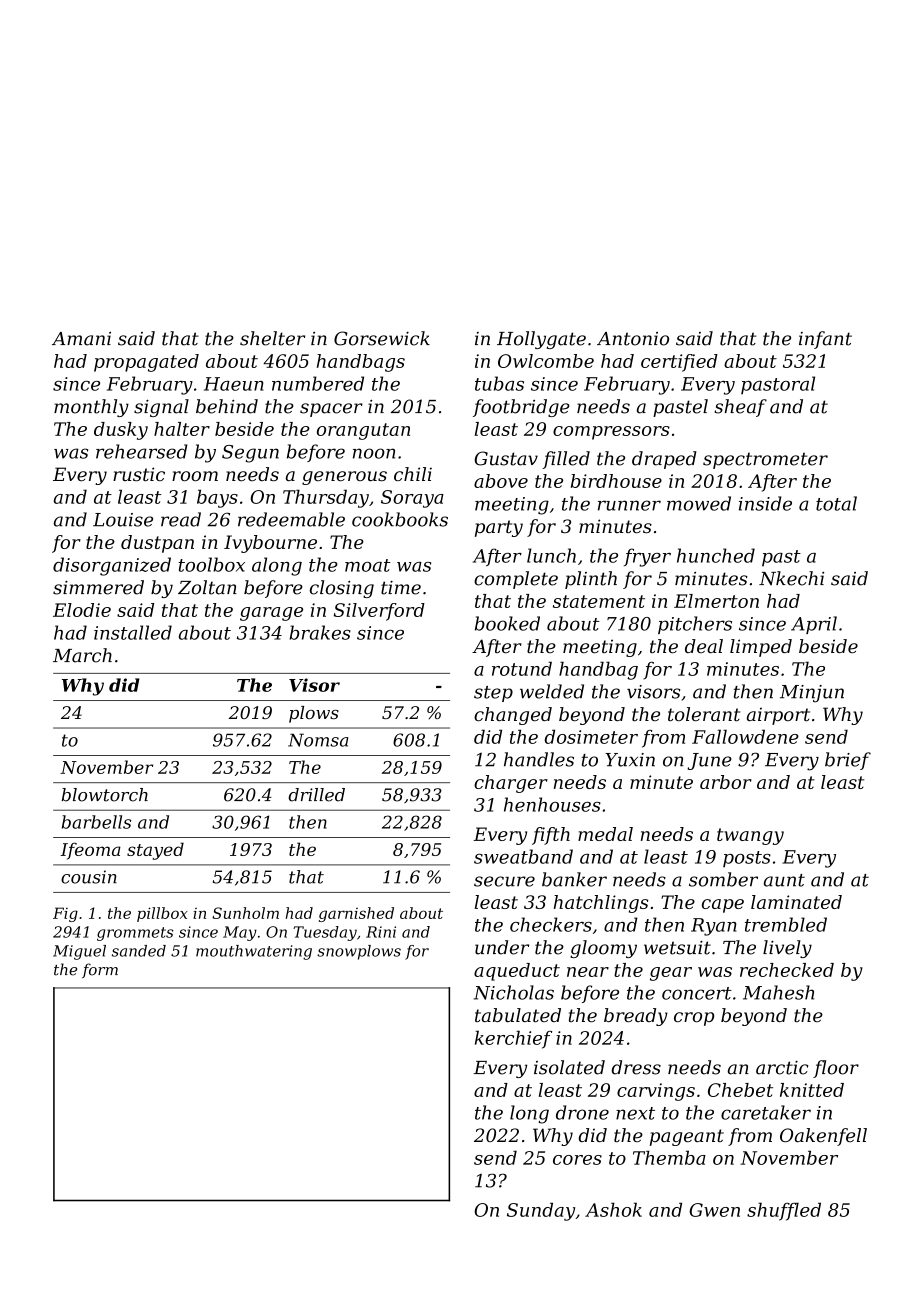  I want to click on Sunday, so click(541, 1211).
